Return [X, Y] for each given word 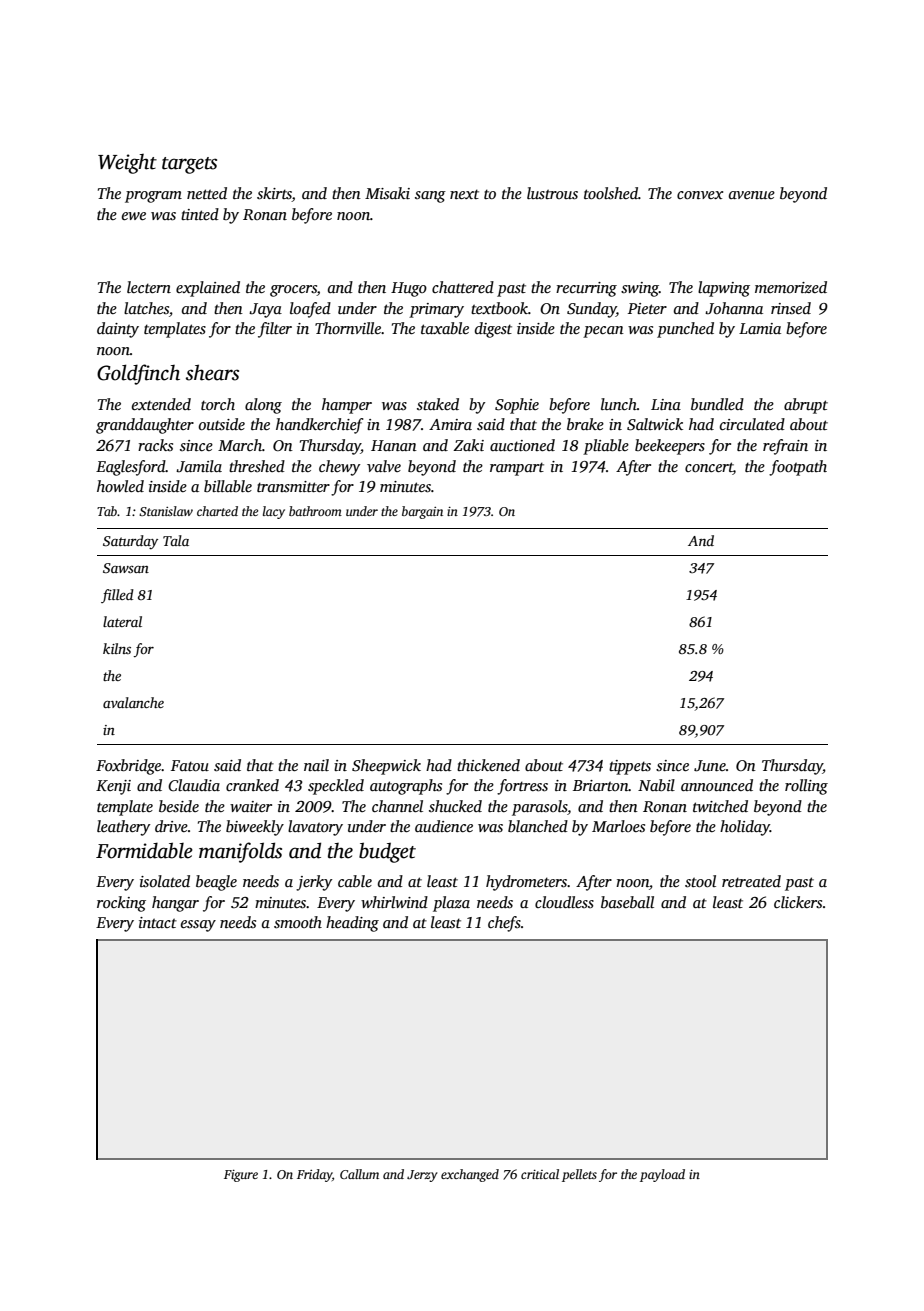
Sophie [517, 406]
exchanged [470, 1175]
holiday [745, 828]
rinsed [791, 308]
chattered [463, 287]
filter [275, 330]
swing [640, 289]
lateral [122, 621]
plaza [451, 904]
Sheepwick [386, 767]
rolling [806, 787]
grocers [293, 291]
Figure [241, 1176]
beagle [216, 883]
